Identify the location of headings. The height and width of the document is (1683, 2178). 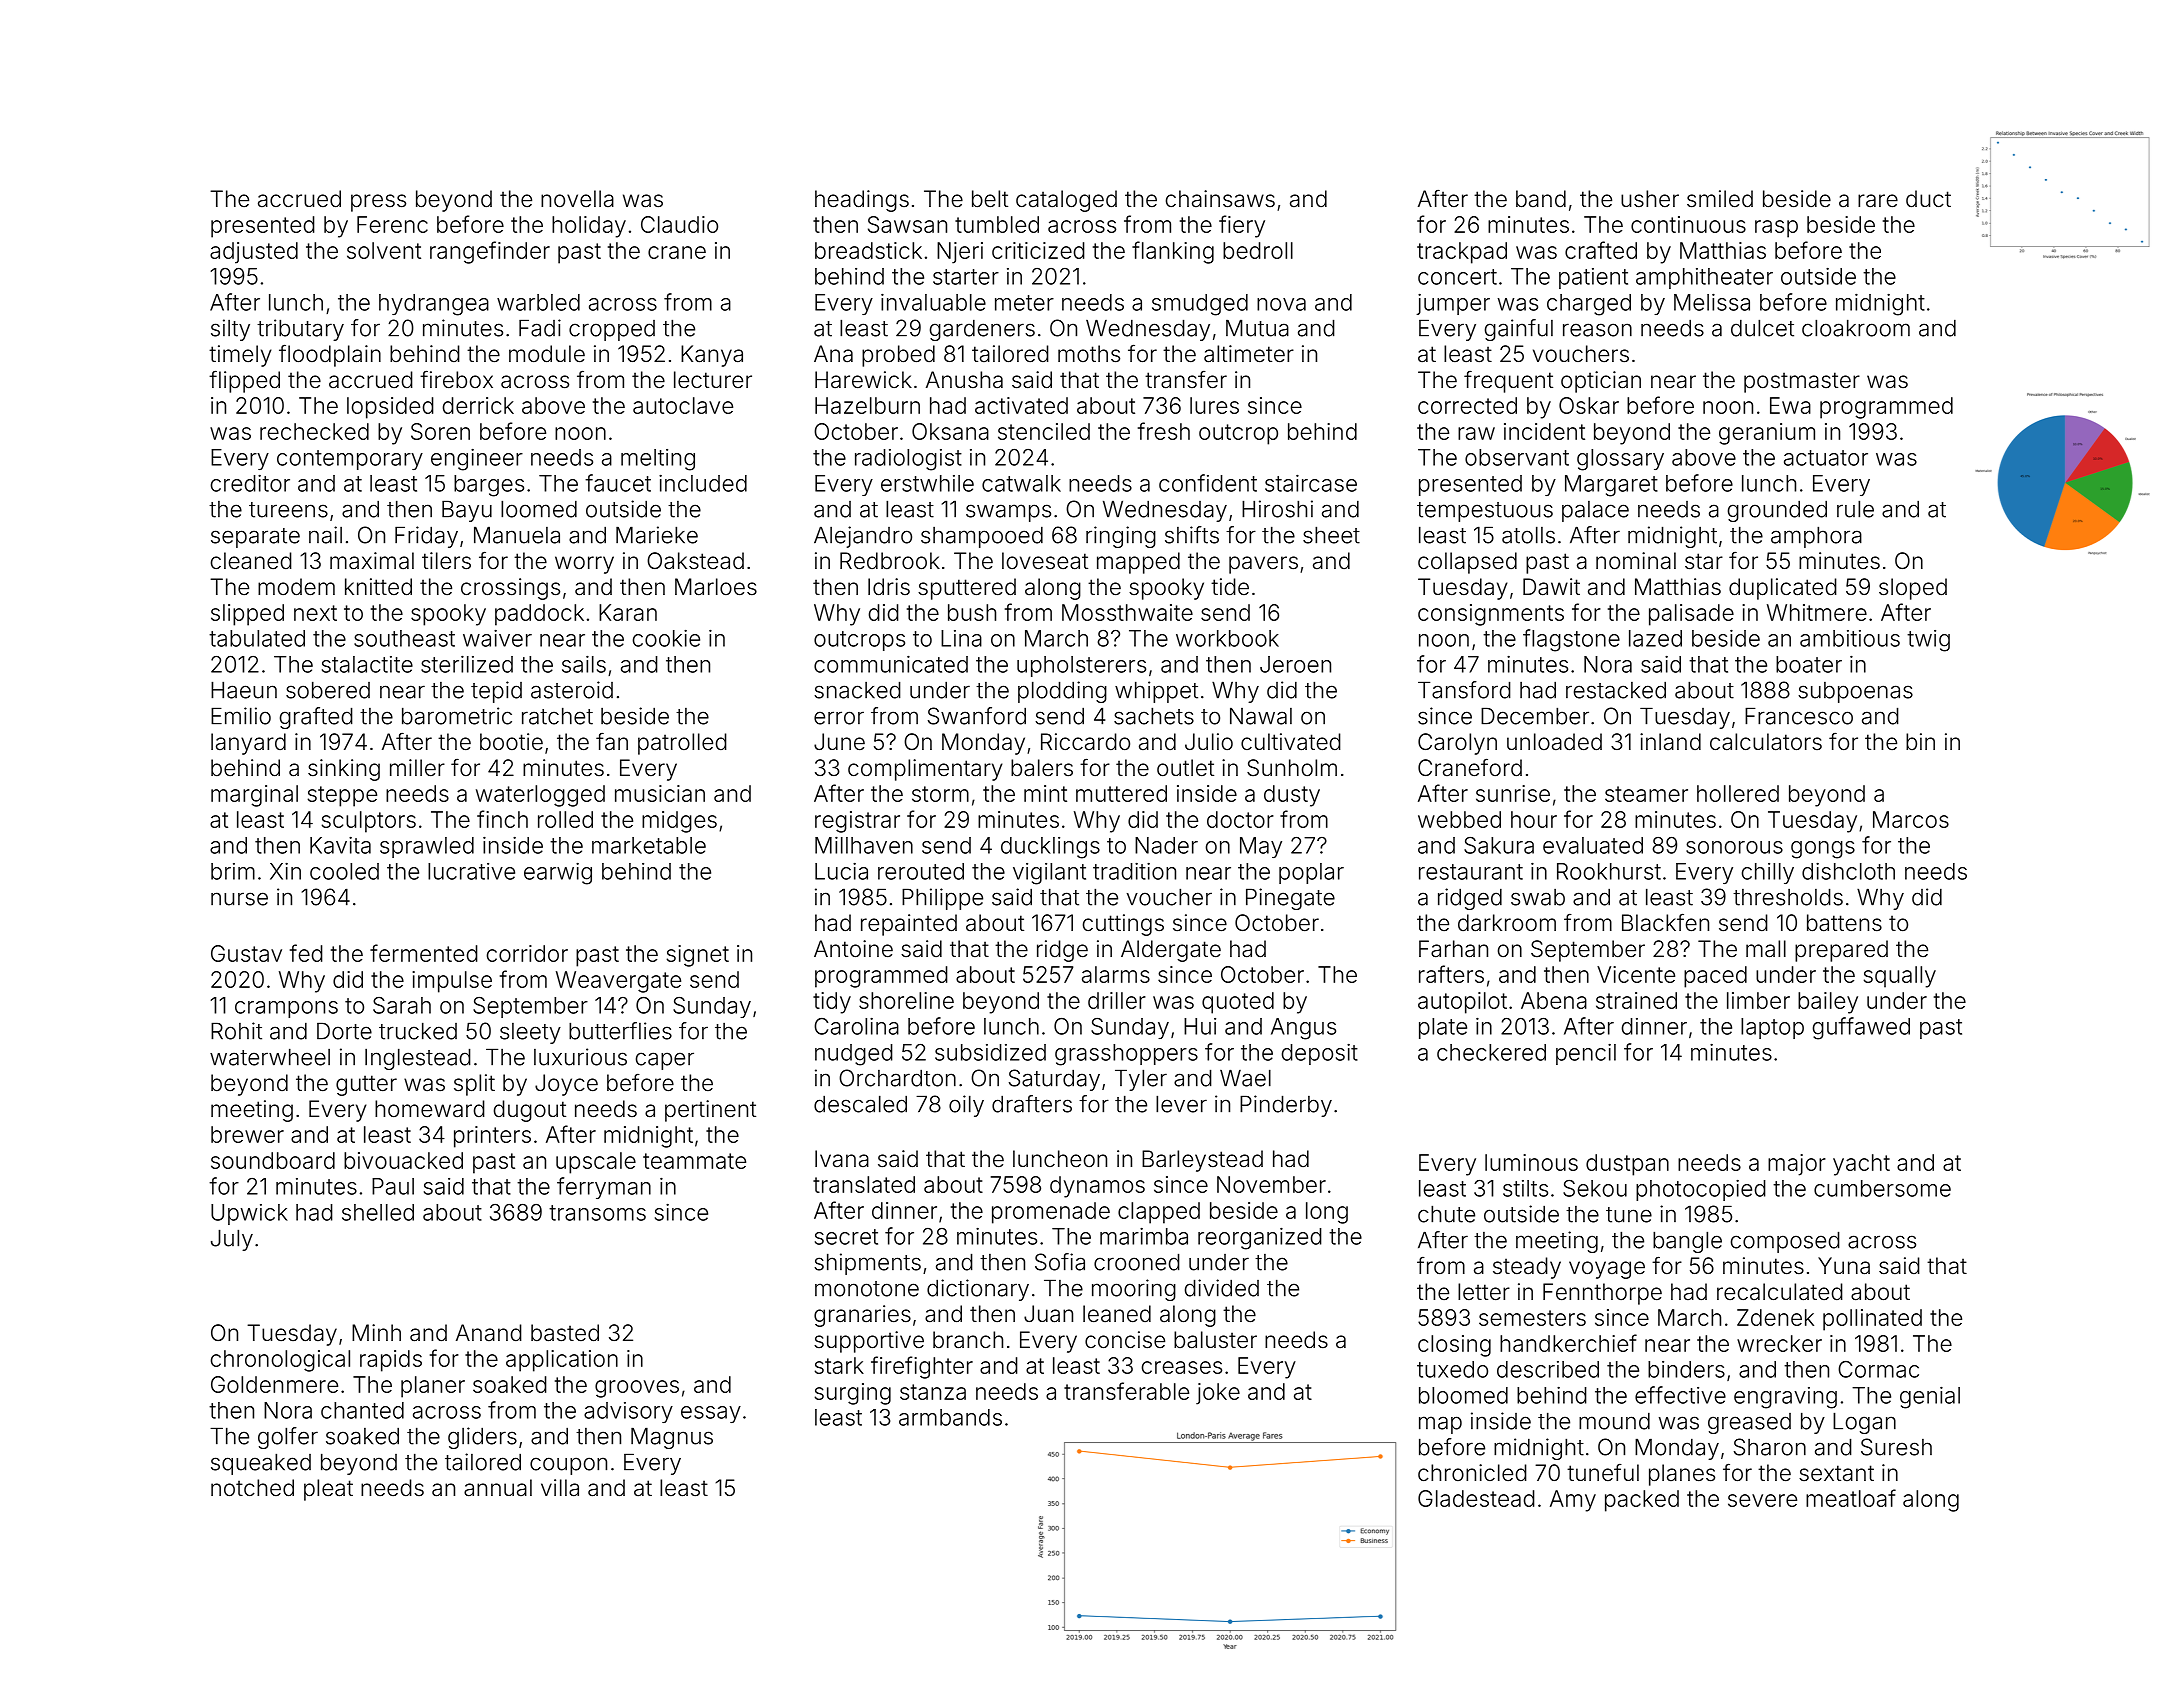
(862, 201).
